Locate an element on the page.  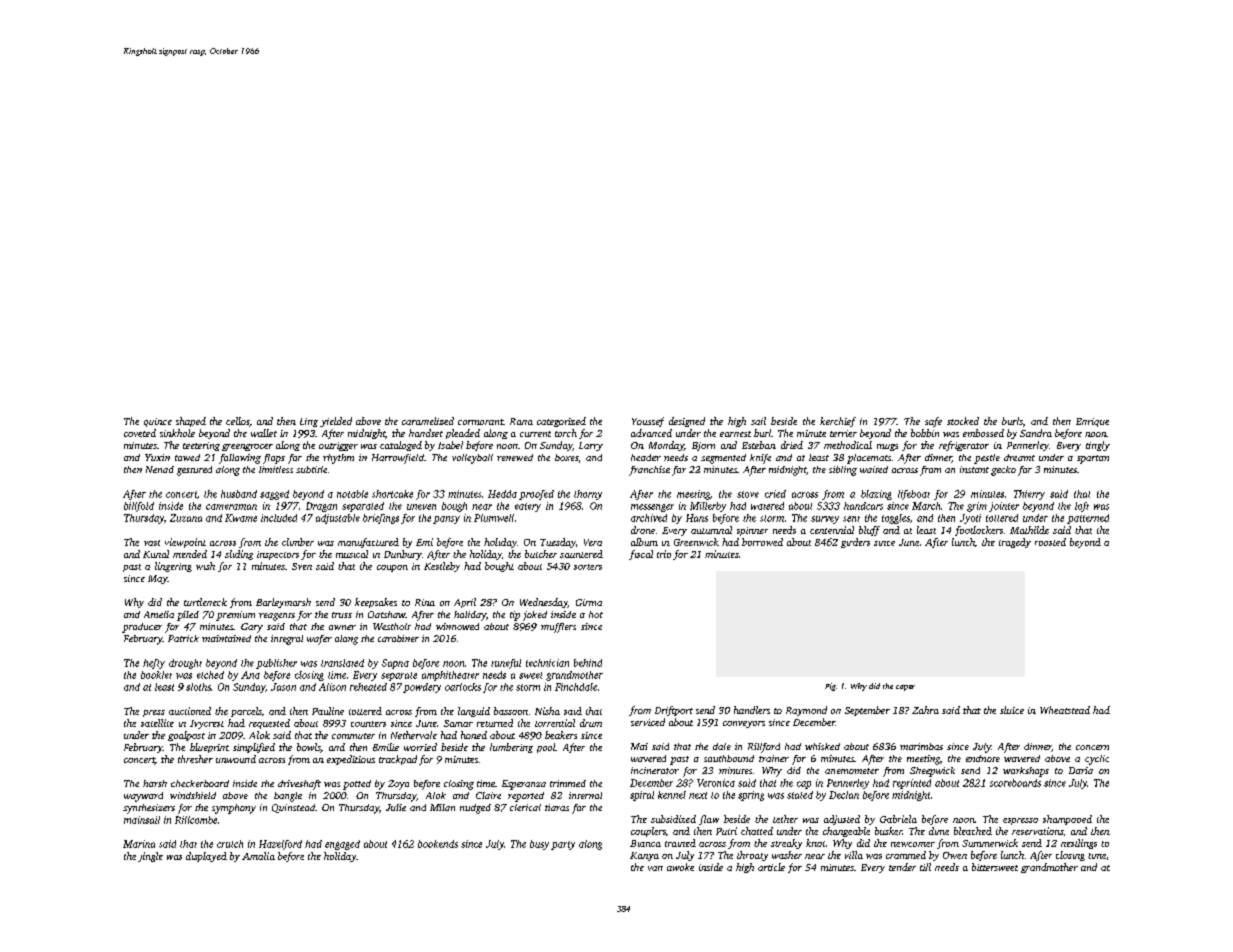
Jason is located at coordinates (283, 687).
